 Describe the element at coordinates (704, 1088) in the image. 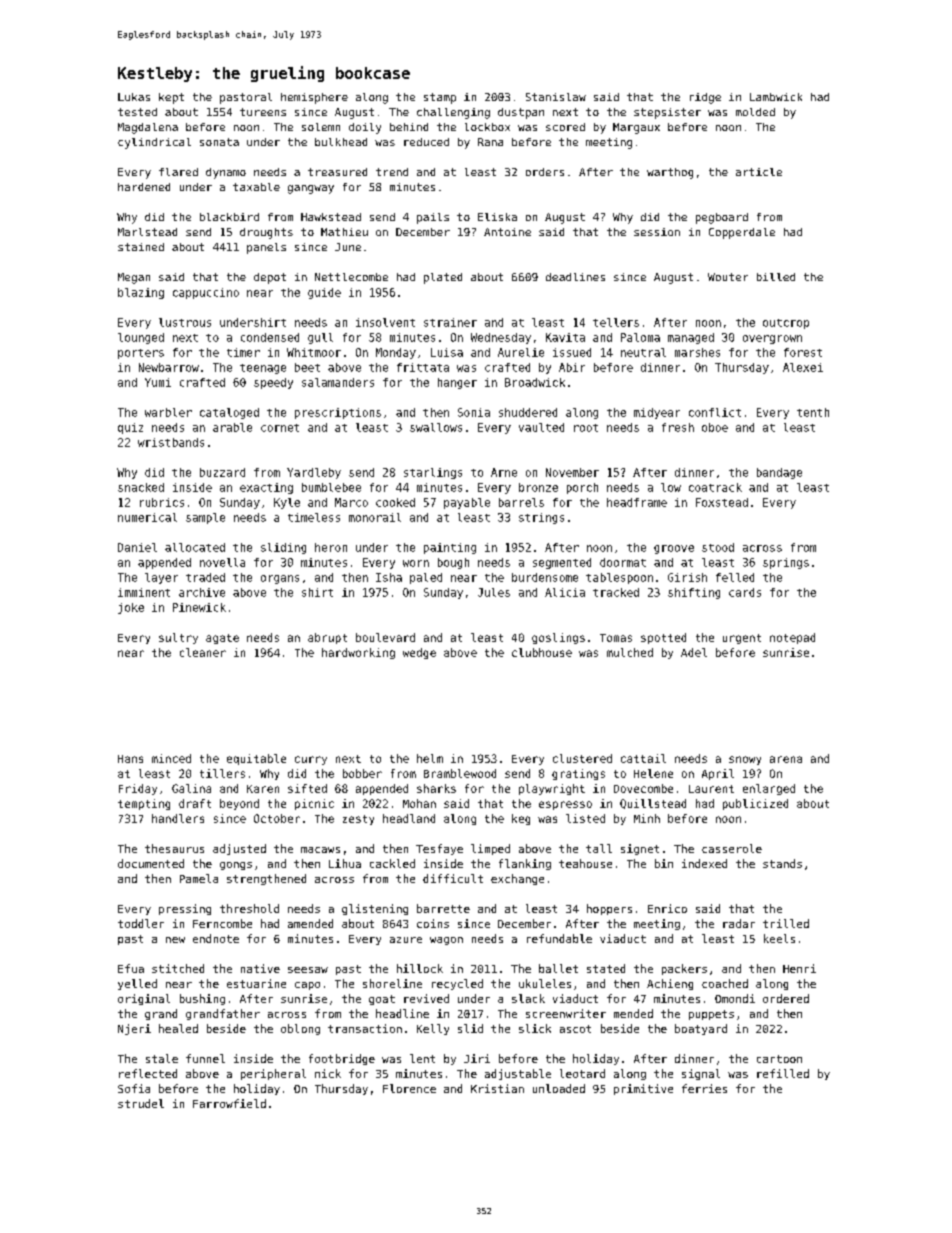

I see `ferries` at that location.
